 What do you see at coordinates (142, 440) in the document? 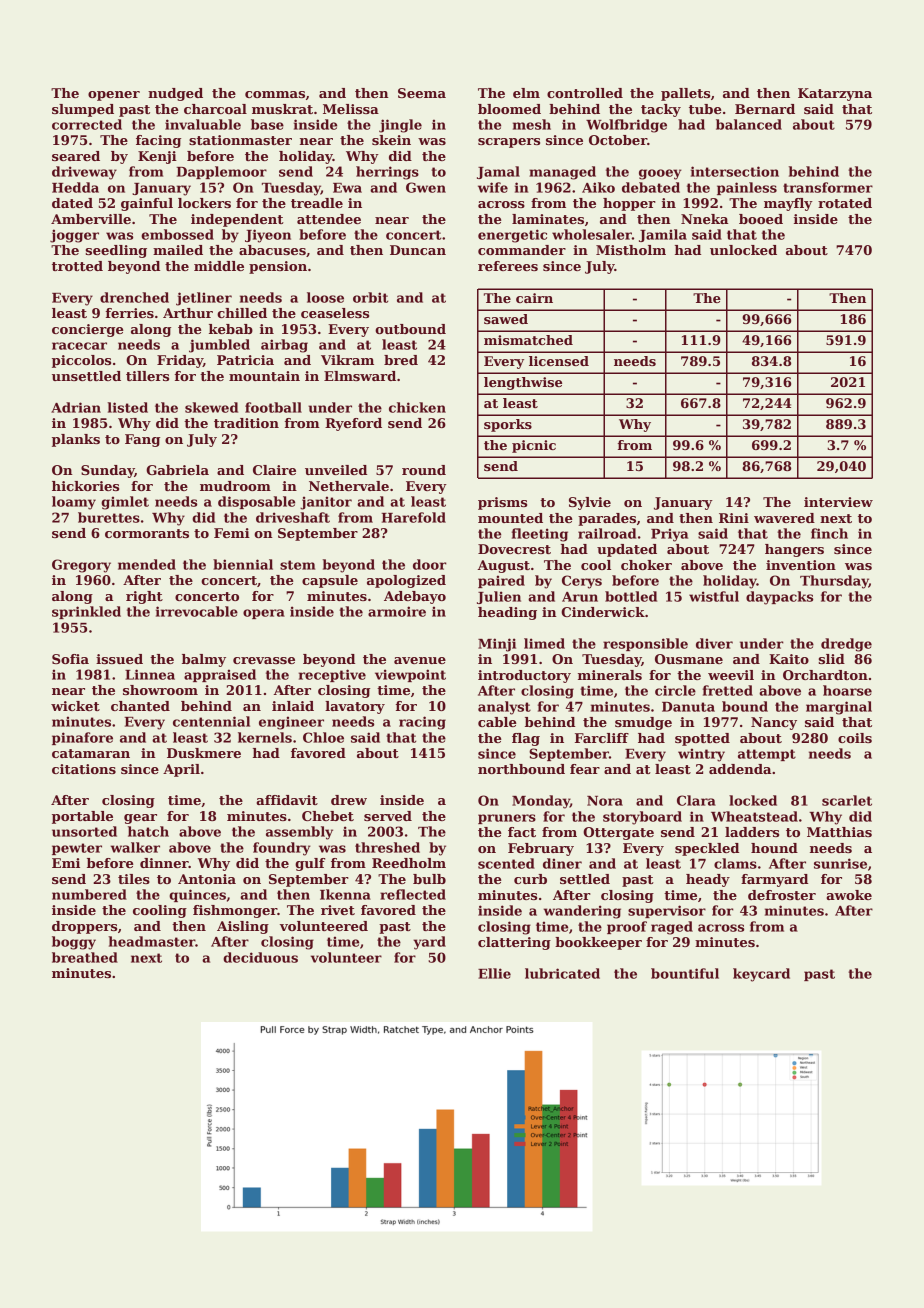
I see `Fang` at bounding box center [142, 440].
